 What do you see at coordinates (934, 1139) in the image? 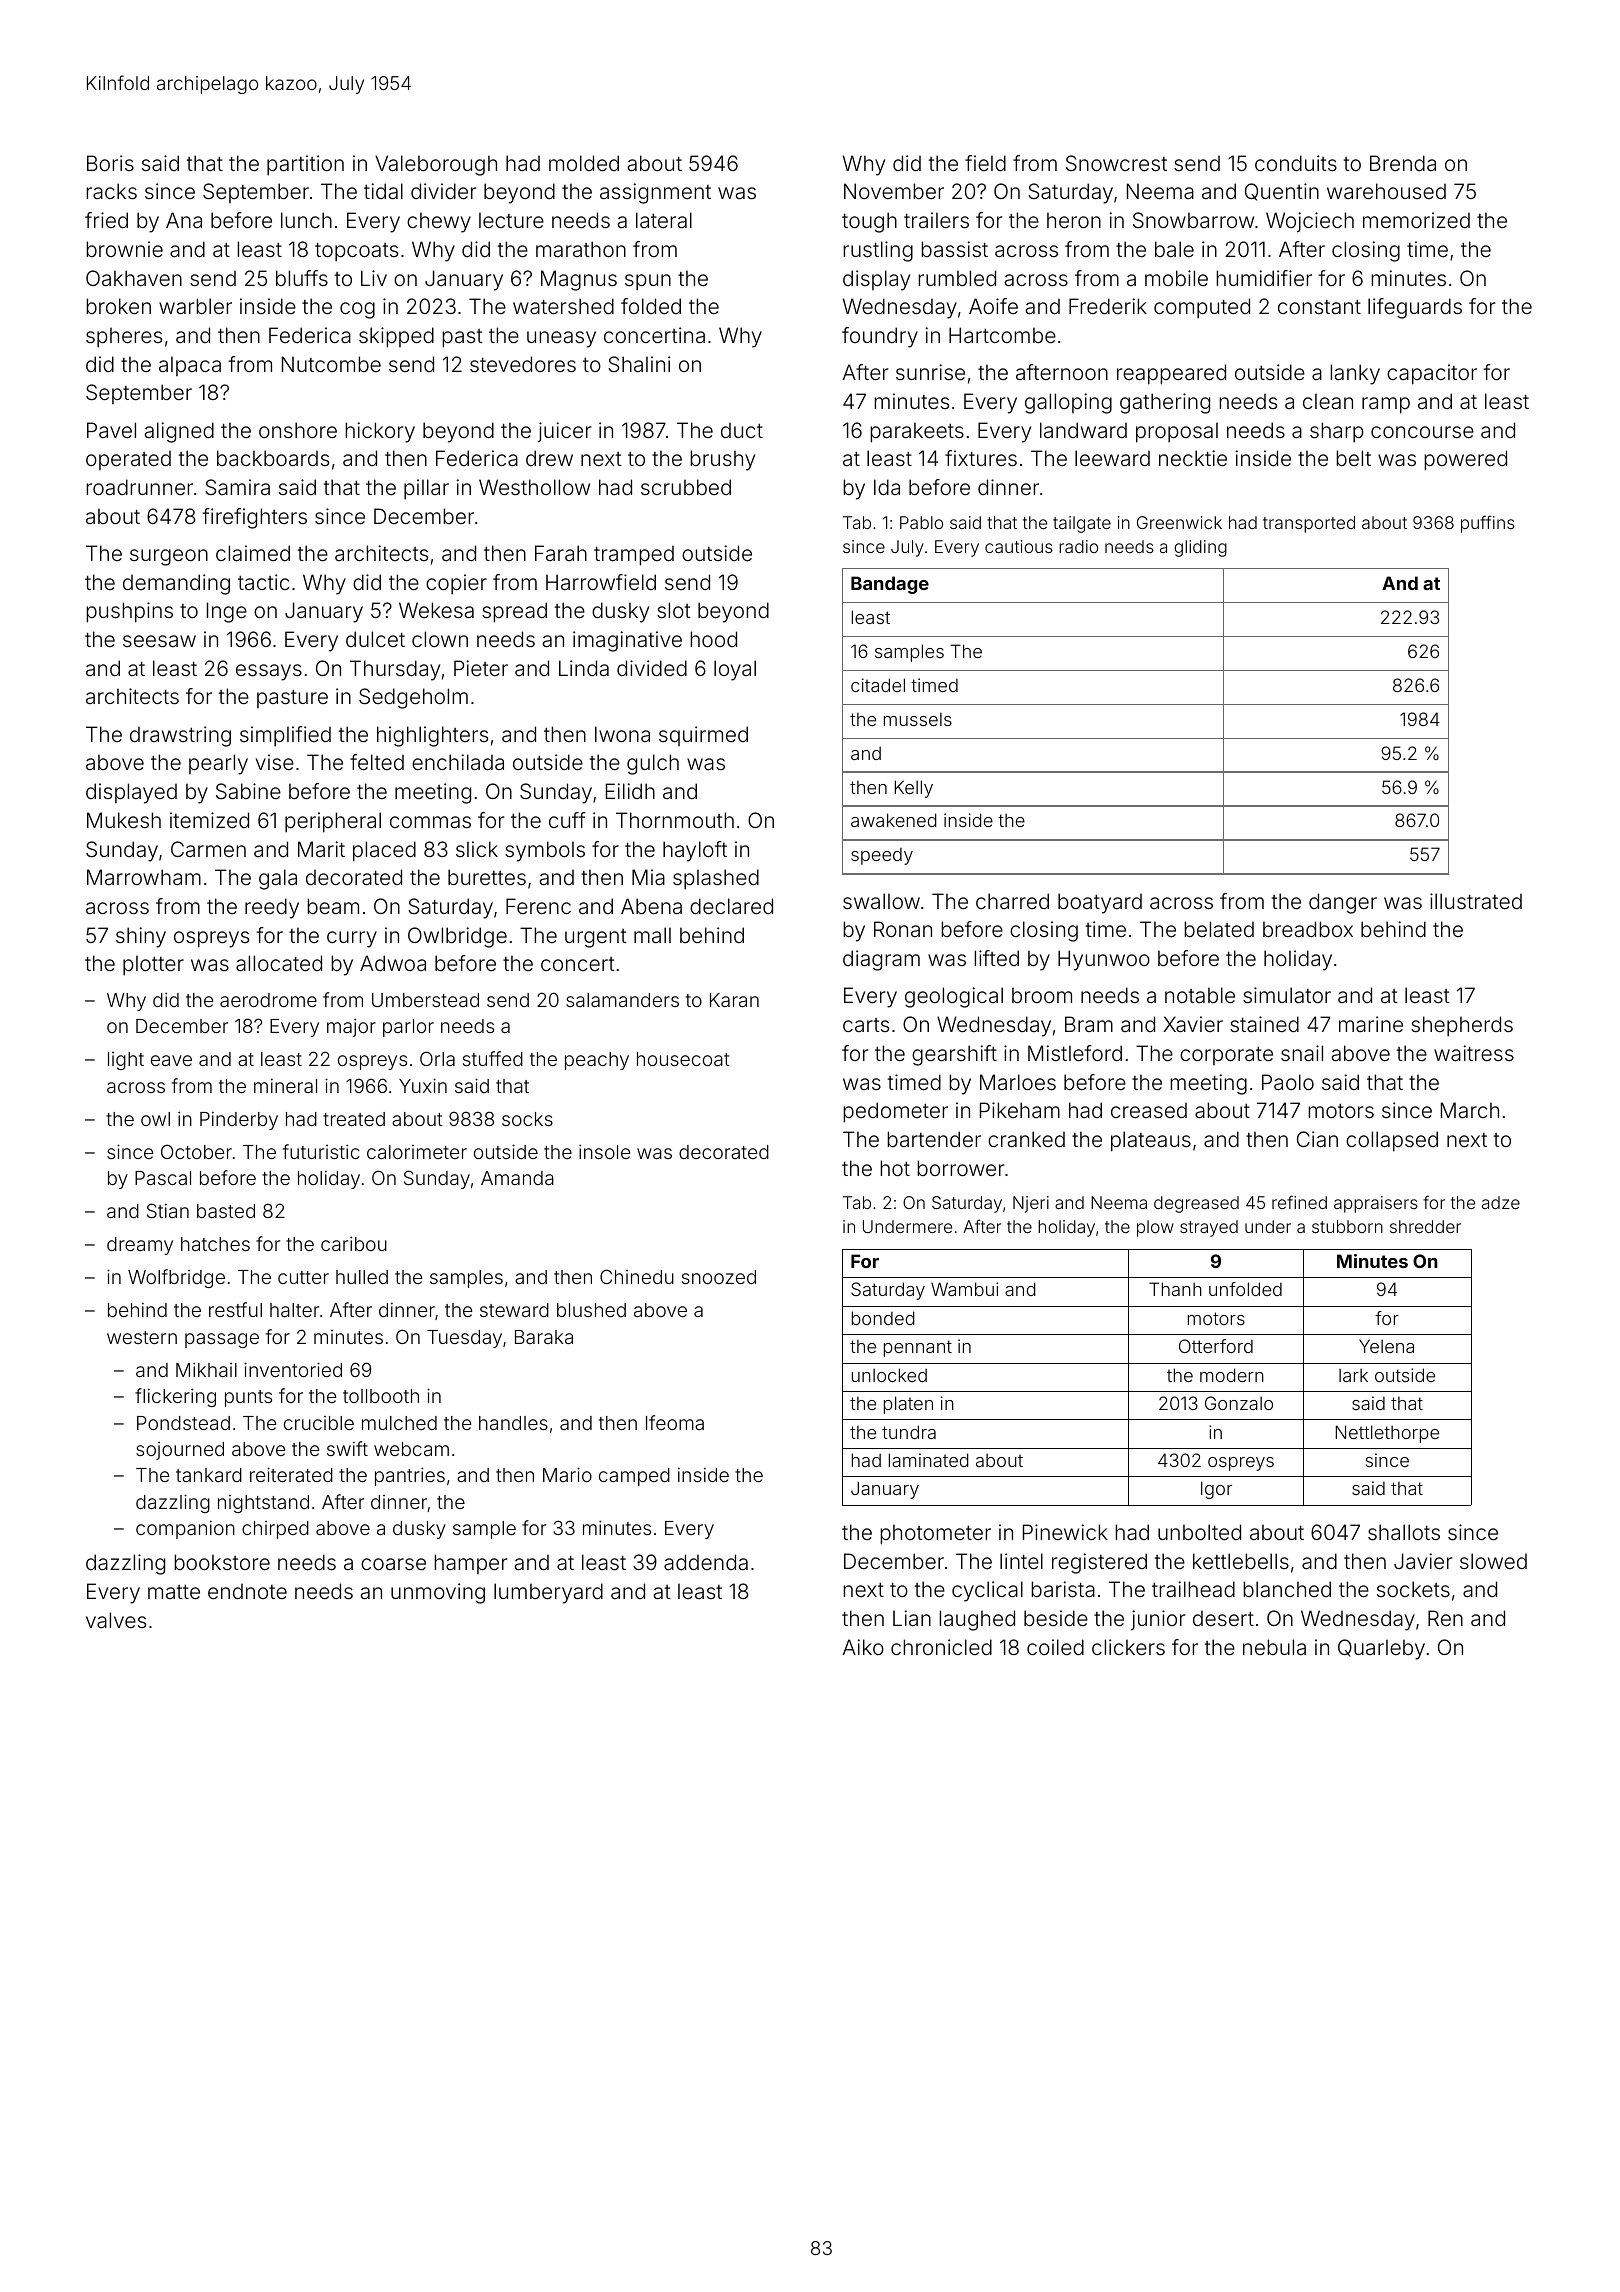
I see `bartender` at bounding box center [934, 1139].
